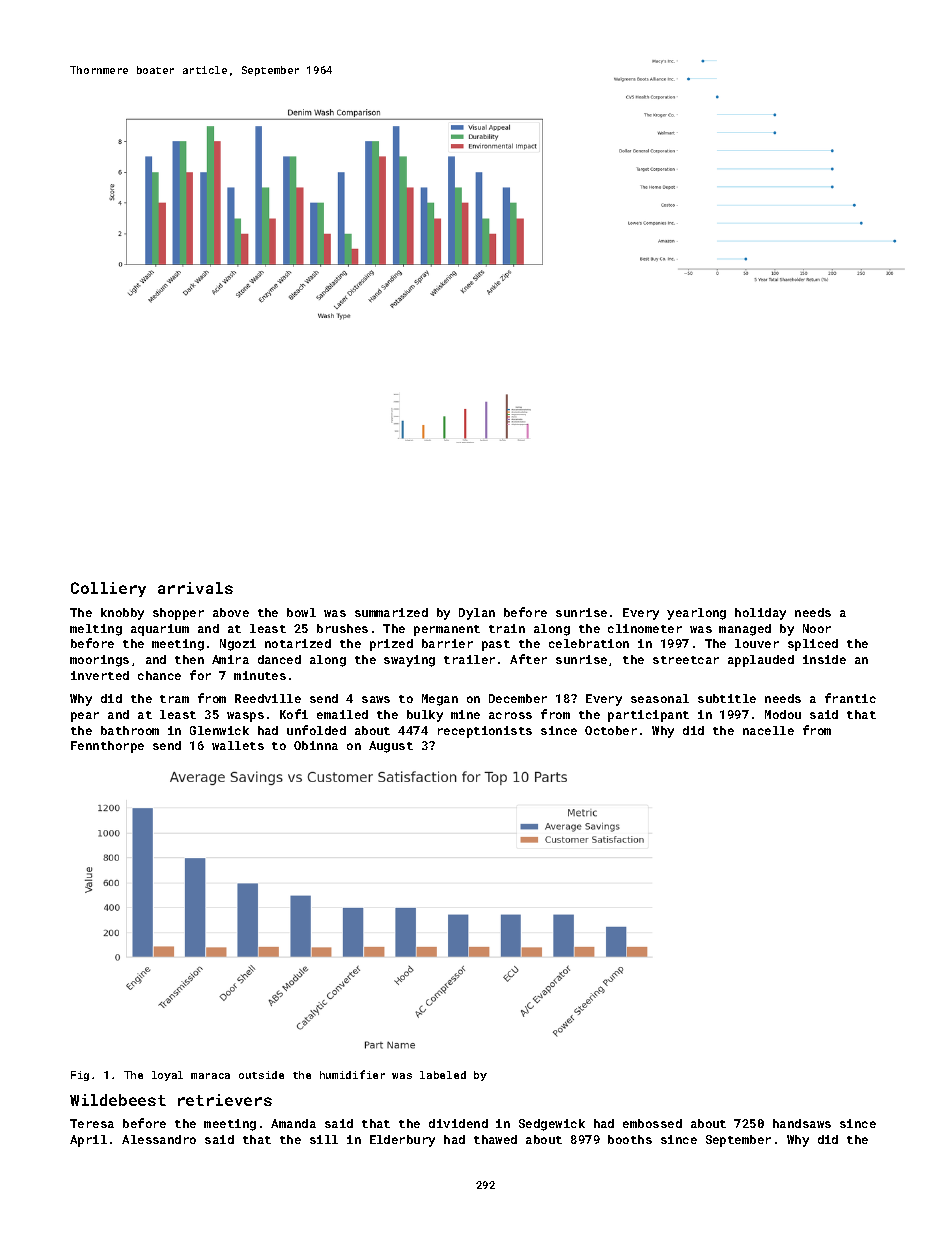 The image size is (952, 1233). Describe the element at coordinates (316, 730) in the document. I see `unfolded` at that location.
